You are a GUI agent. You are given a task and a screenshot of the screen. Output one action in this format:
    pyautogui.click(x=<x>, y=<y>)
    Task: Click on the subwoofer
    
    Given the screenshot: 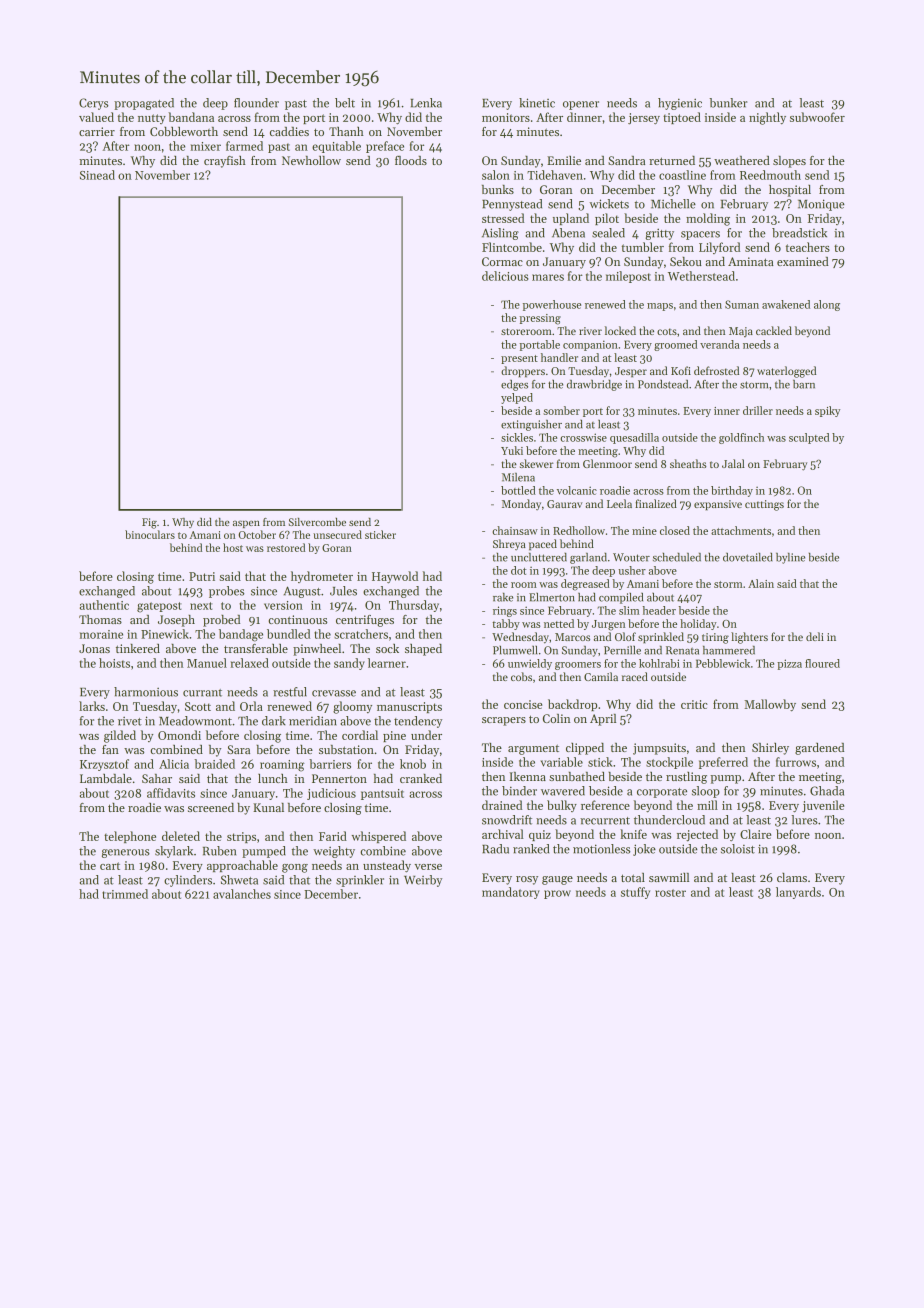 What is the action you would take?
    pyautogui.click(x=817, y=117)
